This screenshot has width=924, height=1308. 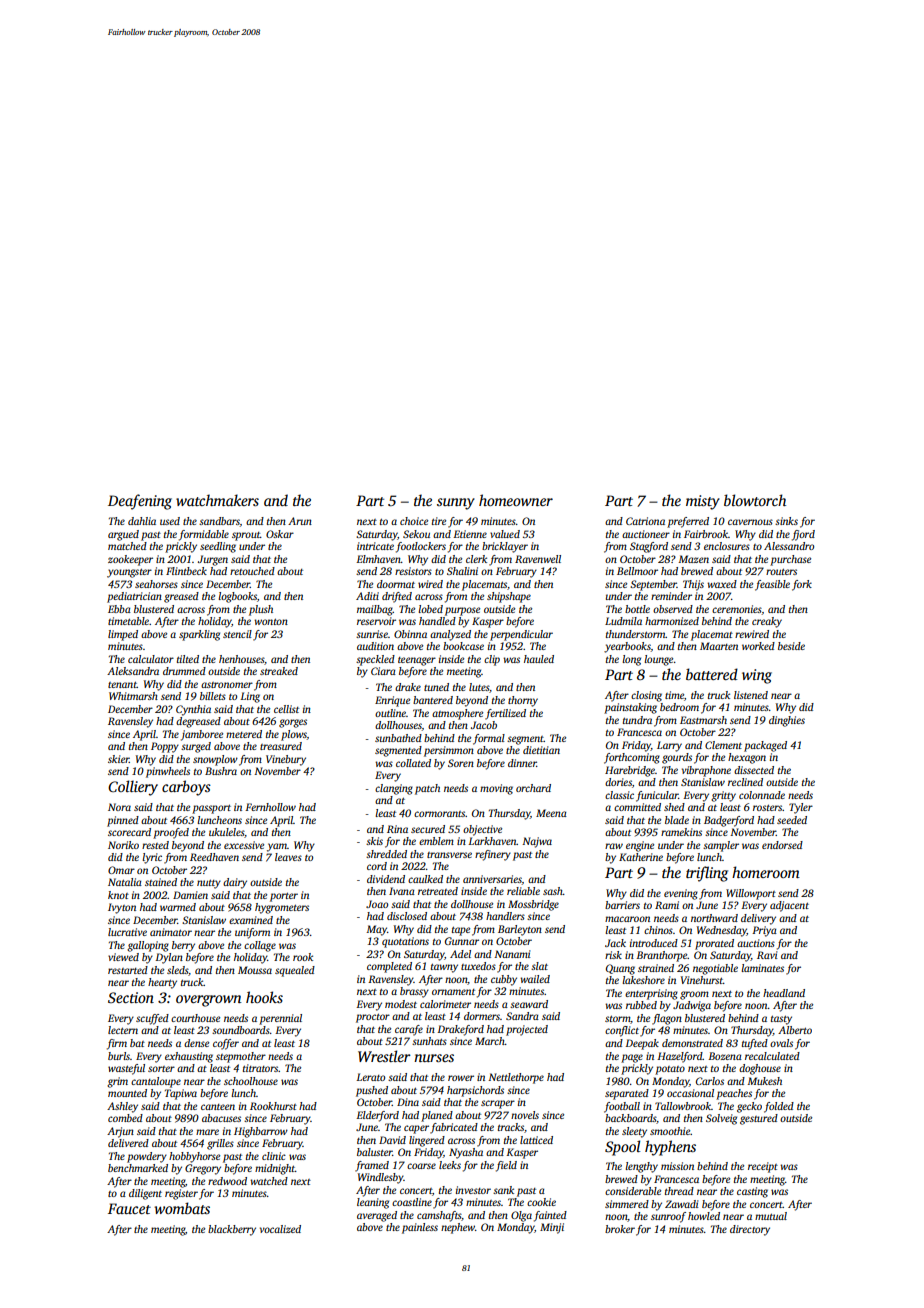 I want to click on gourds, so click(x=677, y=758).
